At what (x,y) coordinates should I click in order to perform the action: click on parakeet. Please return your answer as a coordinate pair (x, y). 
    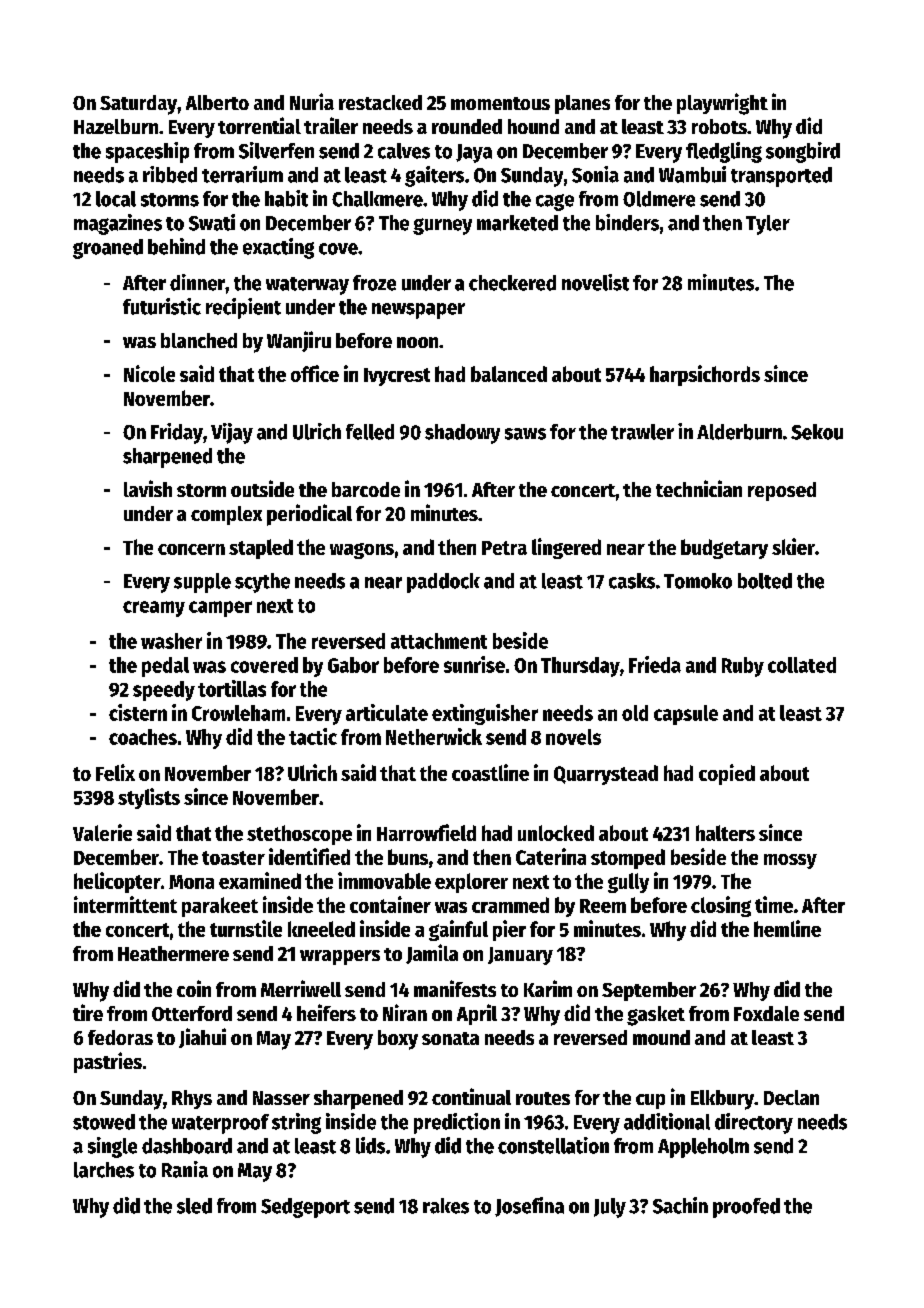
    Looking at the image, I should click on (220, 907).
